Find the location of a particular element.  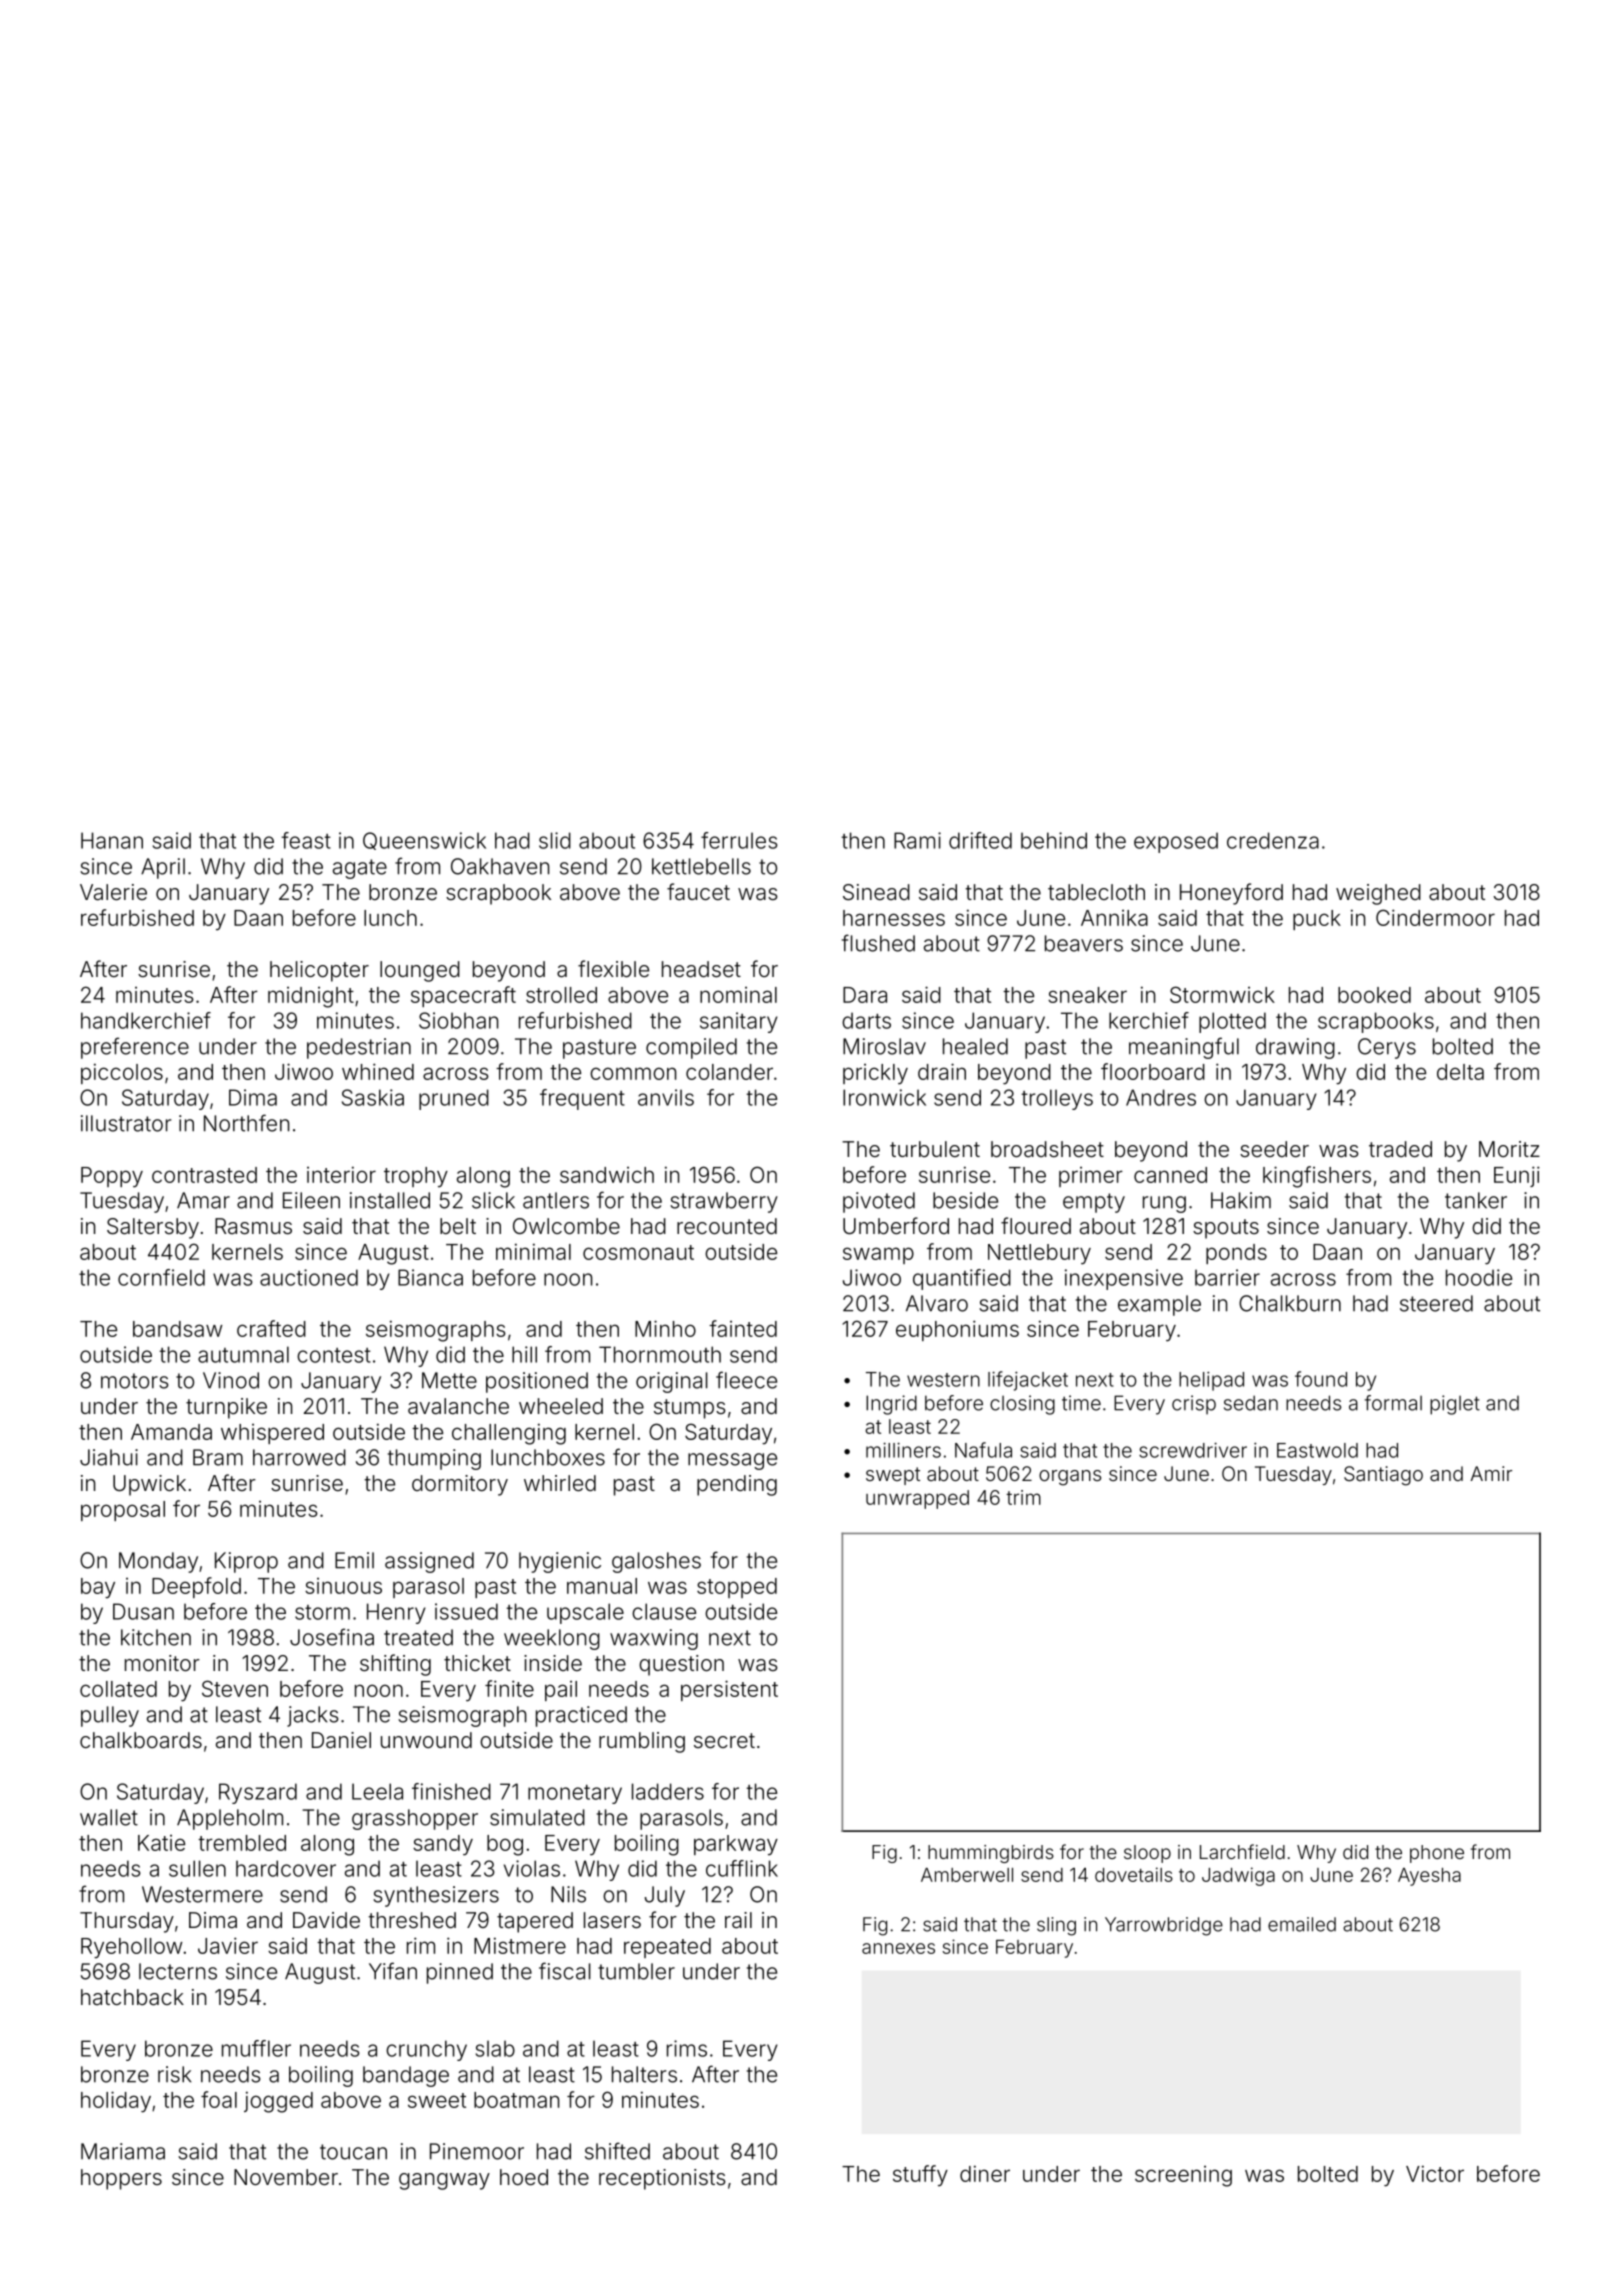

persistent is located at coordinates (729, 1690).
